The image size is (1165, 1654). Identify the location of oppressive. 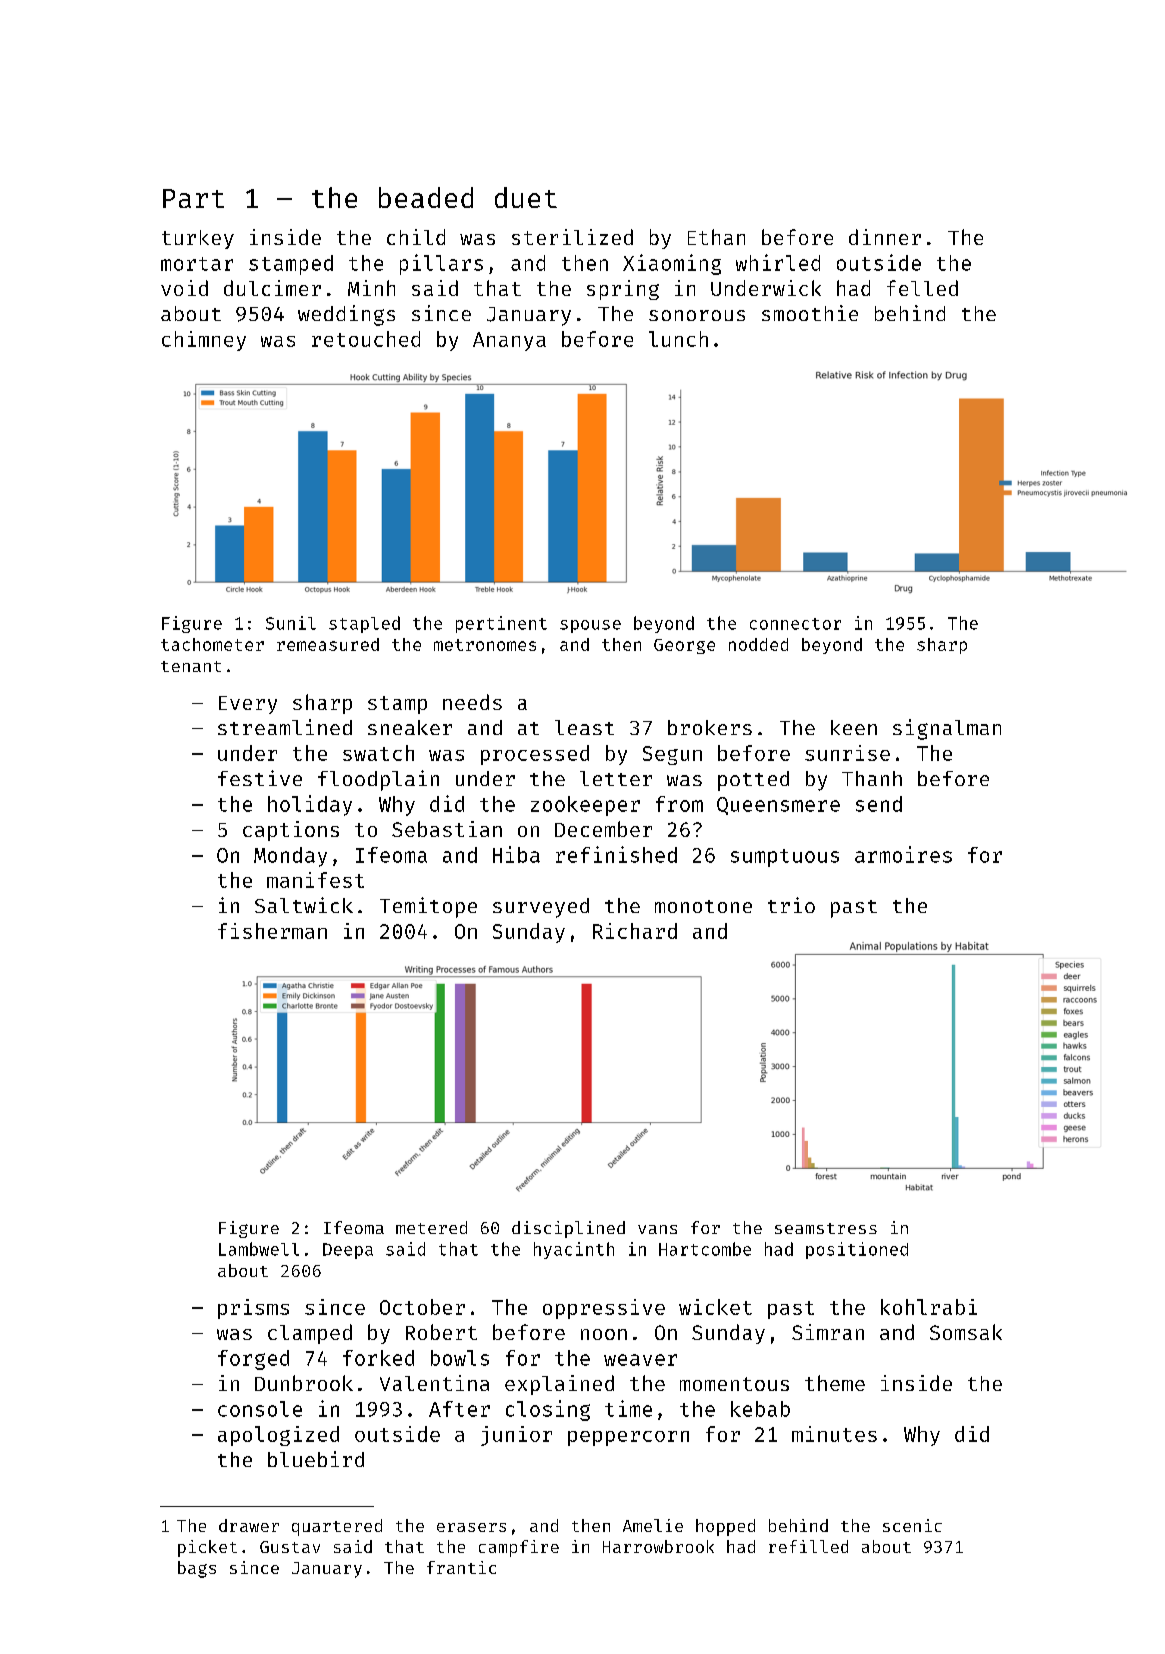
(604, 1309).
